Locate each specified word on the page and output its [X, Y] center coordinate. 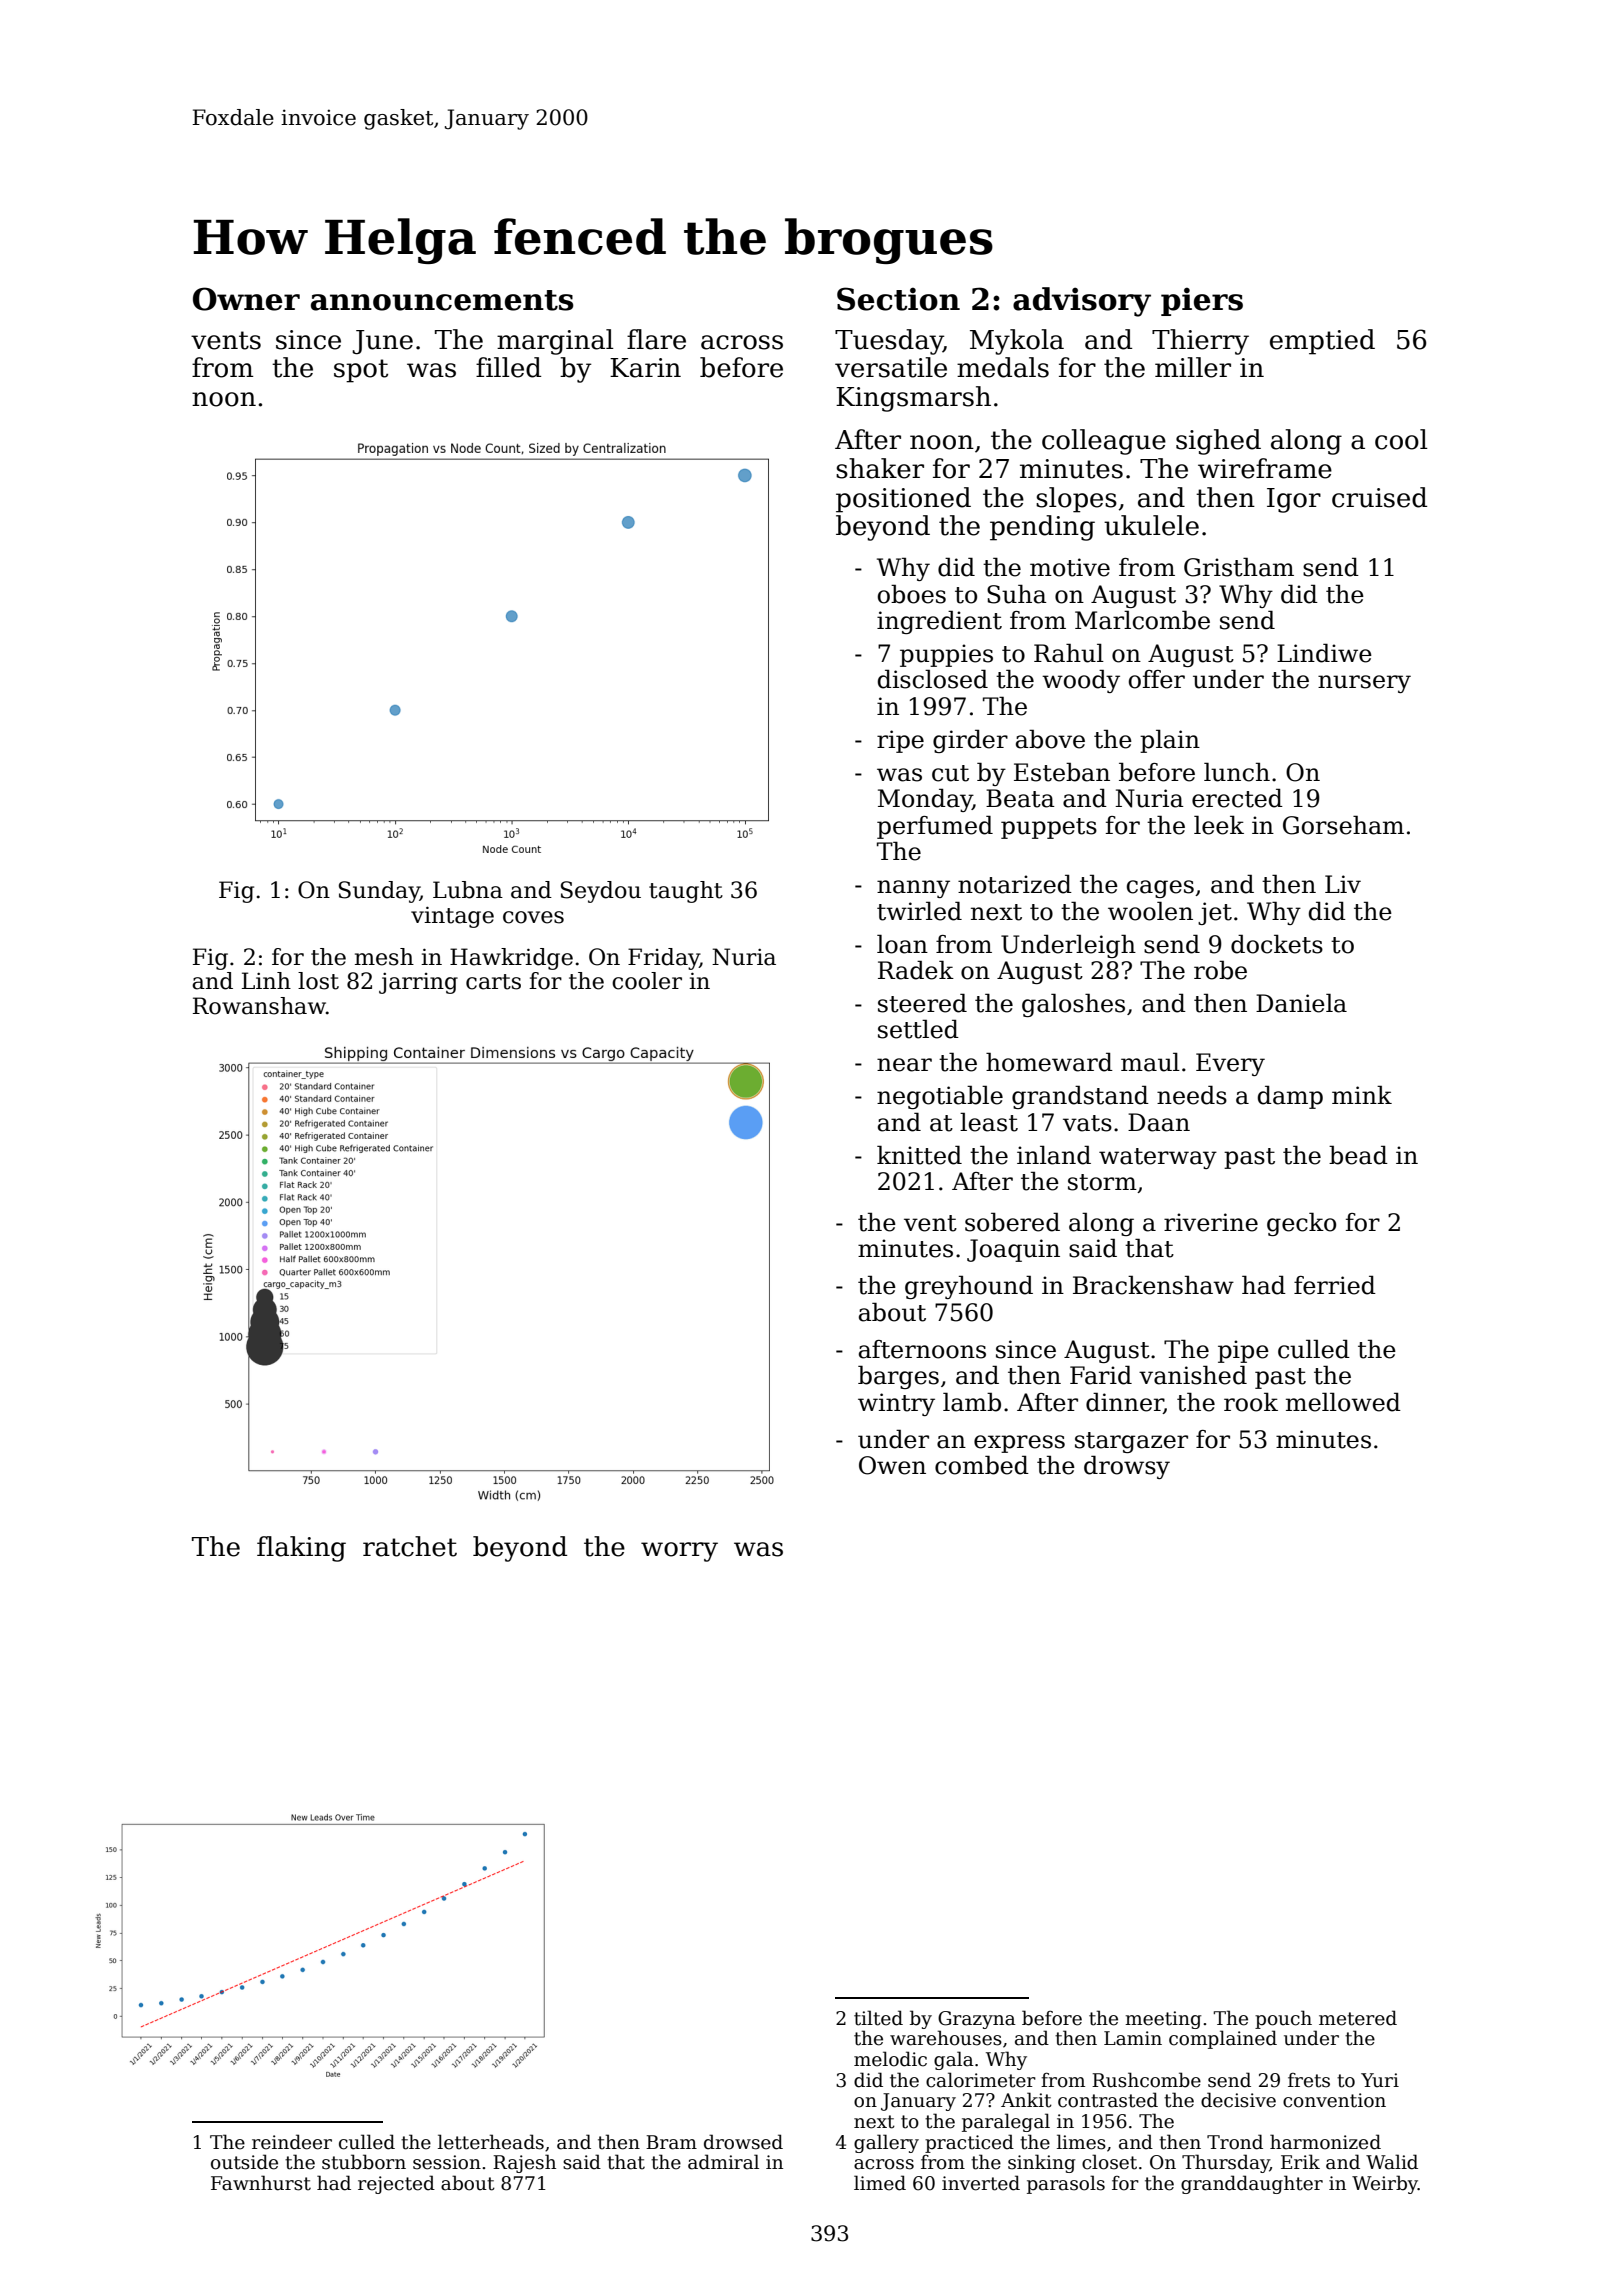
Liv [1343, 884]
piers [1202, 301]
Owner [246, 299]
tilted [878, 2018]
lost [318, 981]
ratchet [410, 1546]
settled [918, 1029]
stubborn [364, 2162]
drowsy [1127, 1467]
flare [656, 339]
